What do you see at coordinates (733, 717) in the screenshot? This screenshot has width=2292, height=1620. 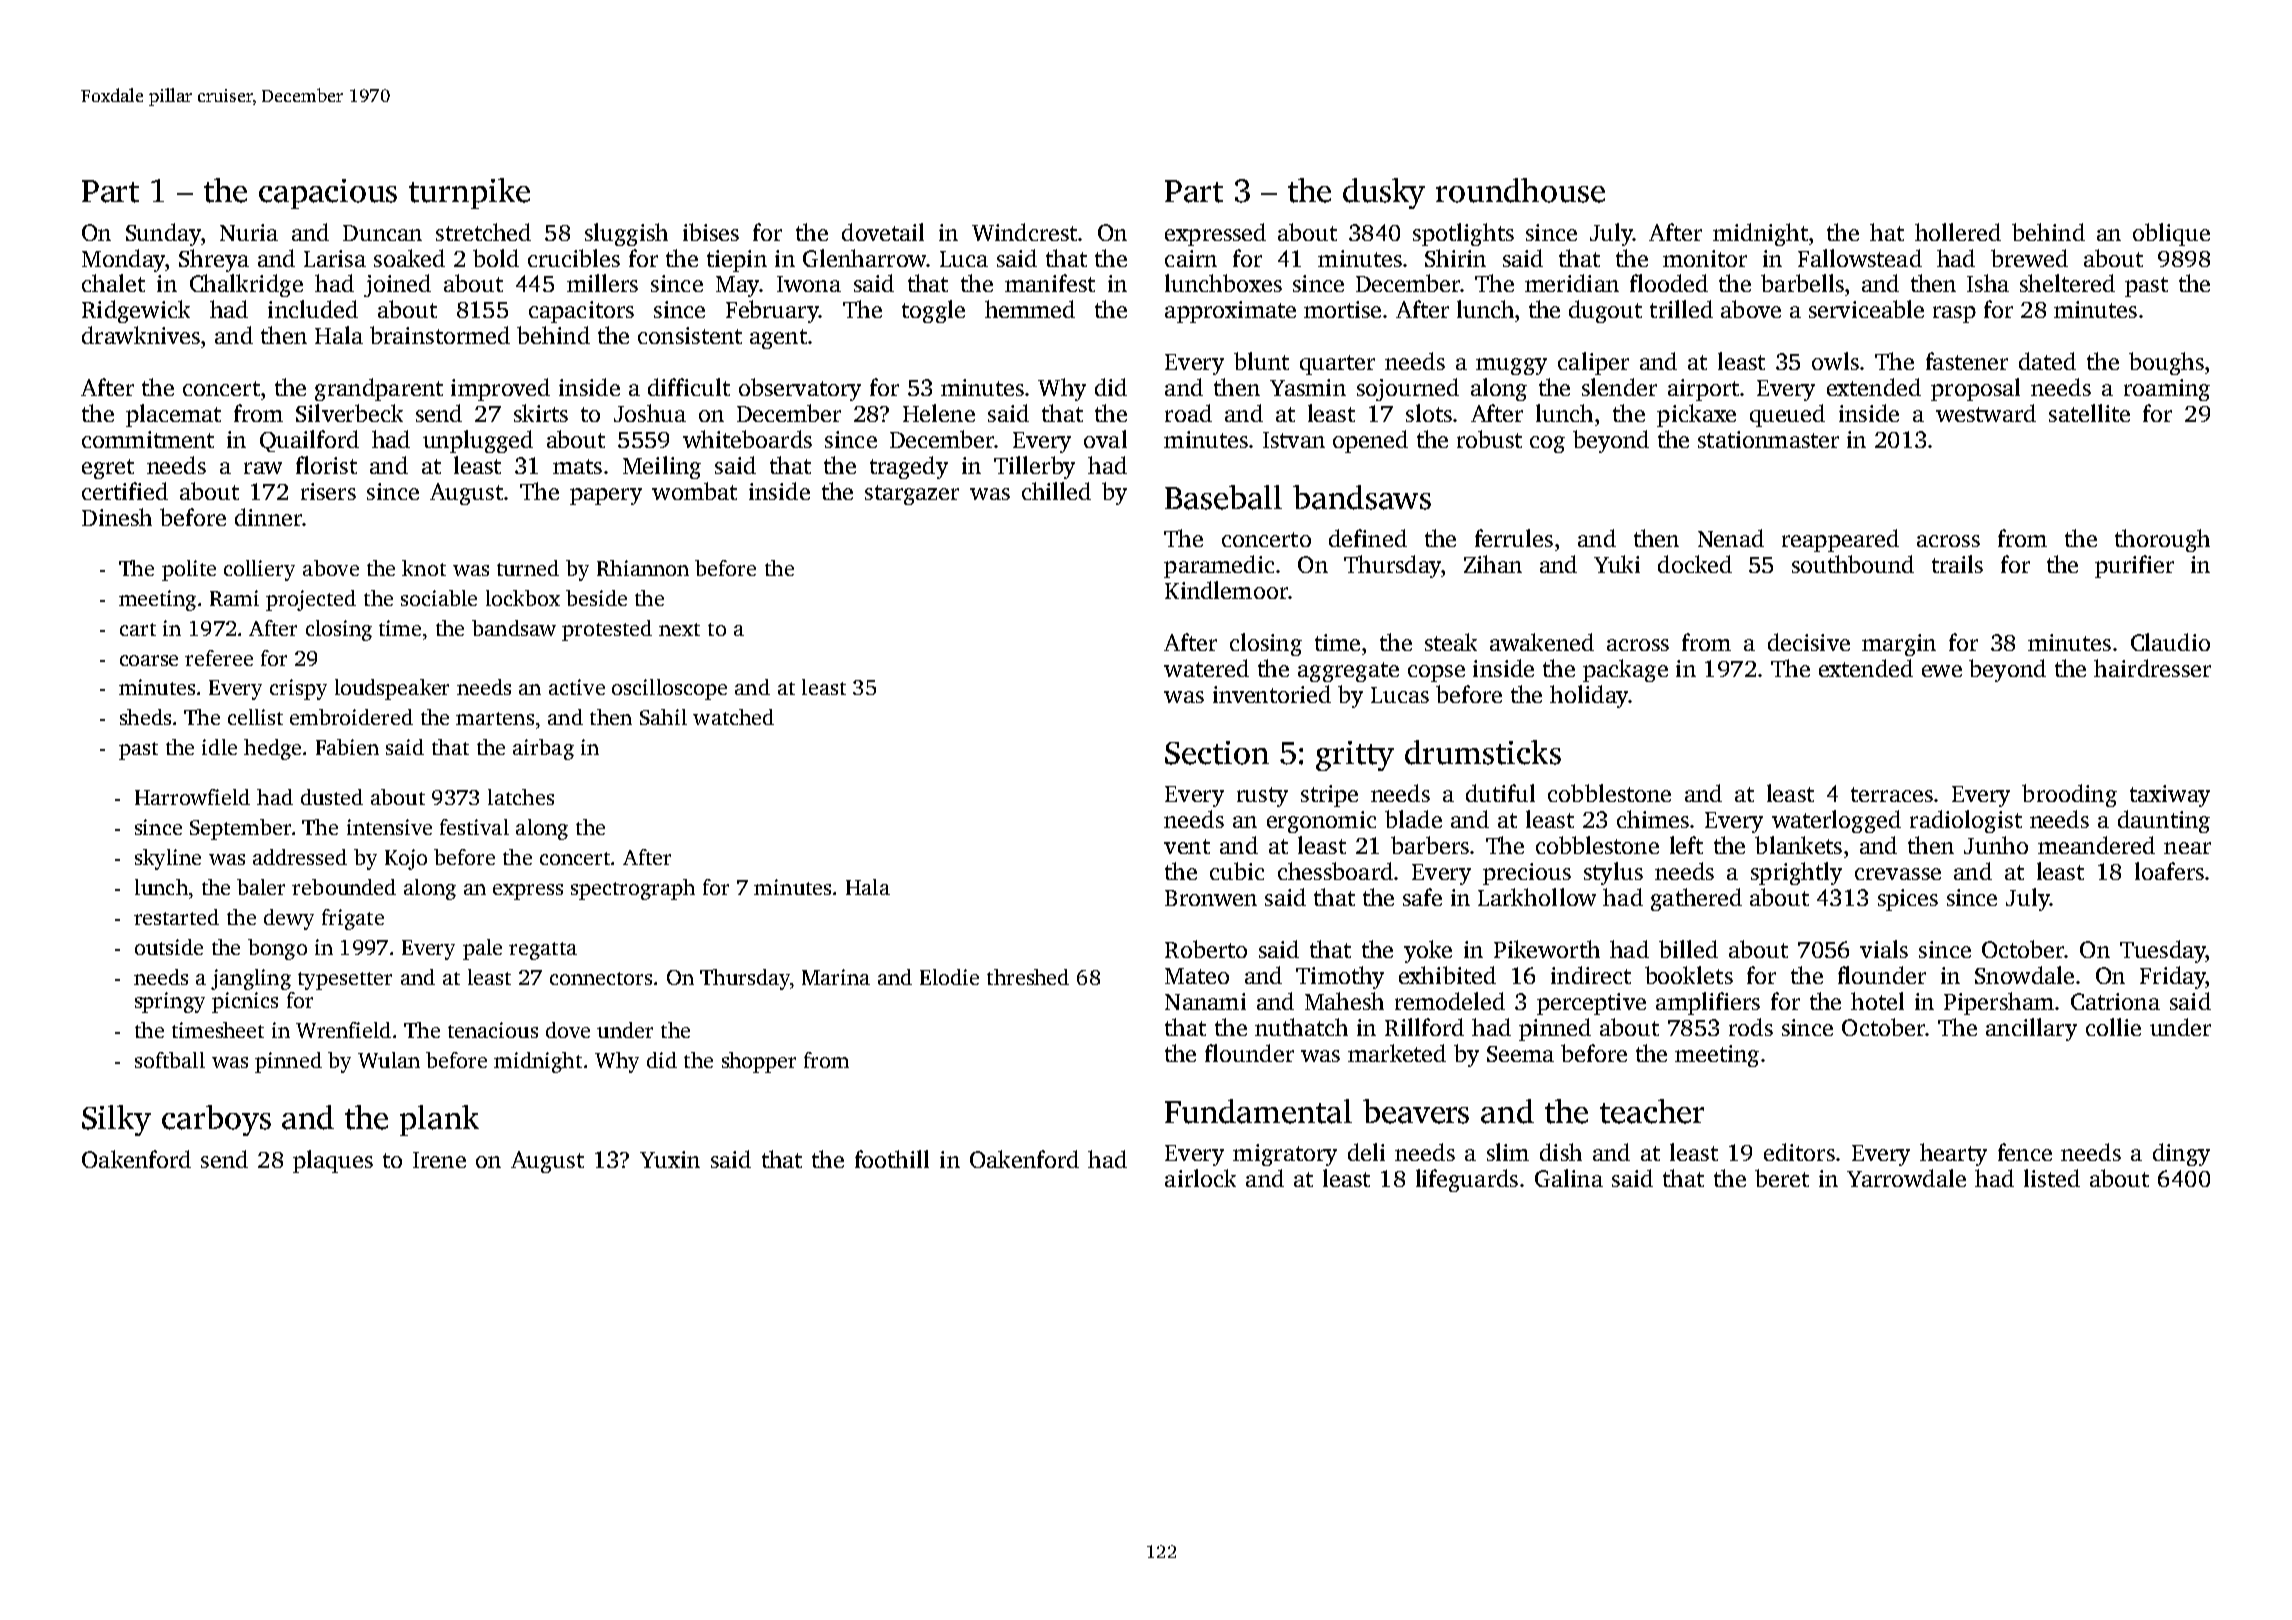 I see `watched` at bounding box center [733, 717].
